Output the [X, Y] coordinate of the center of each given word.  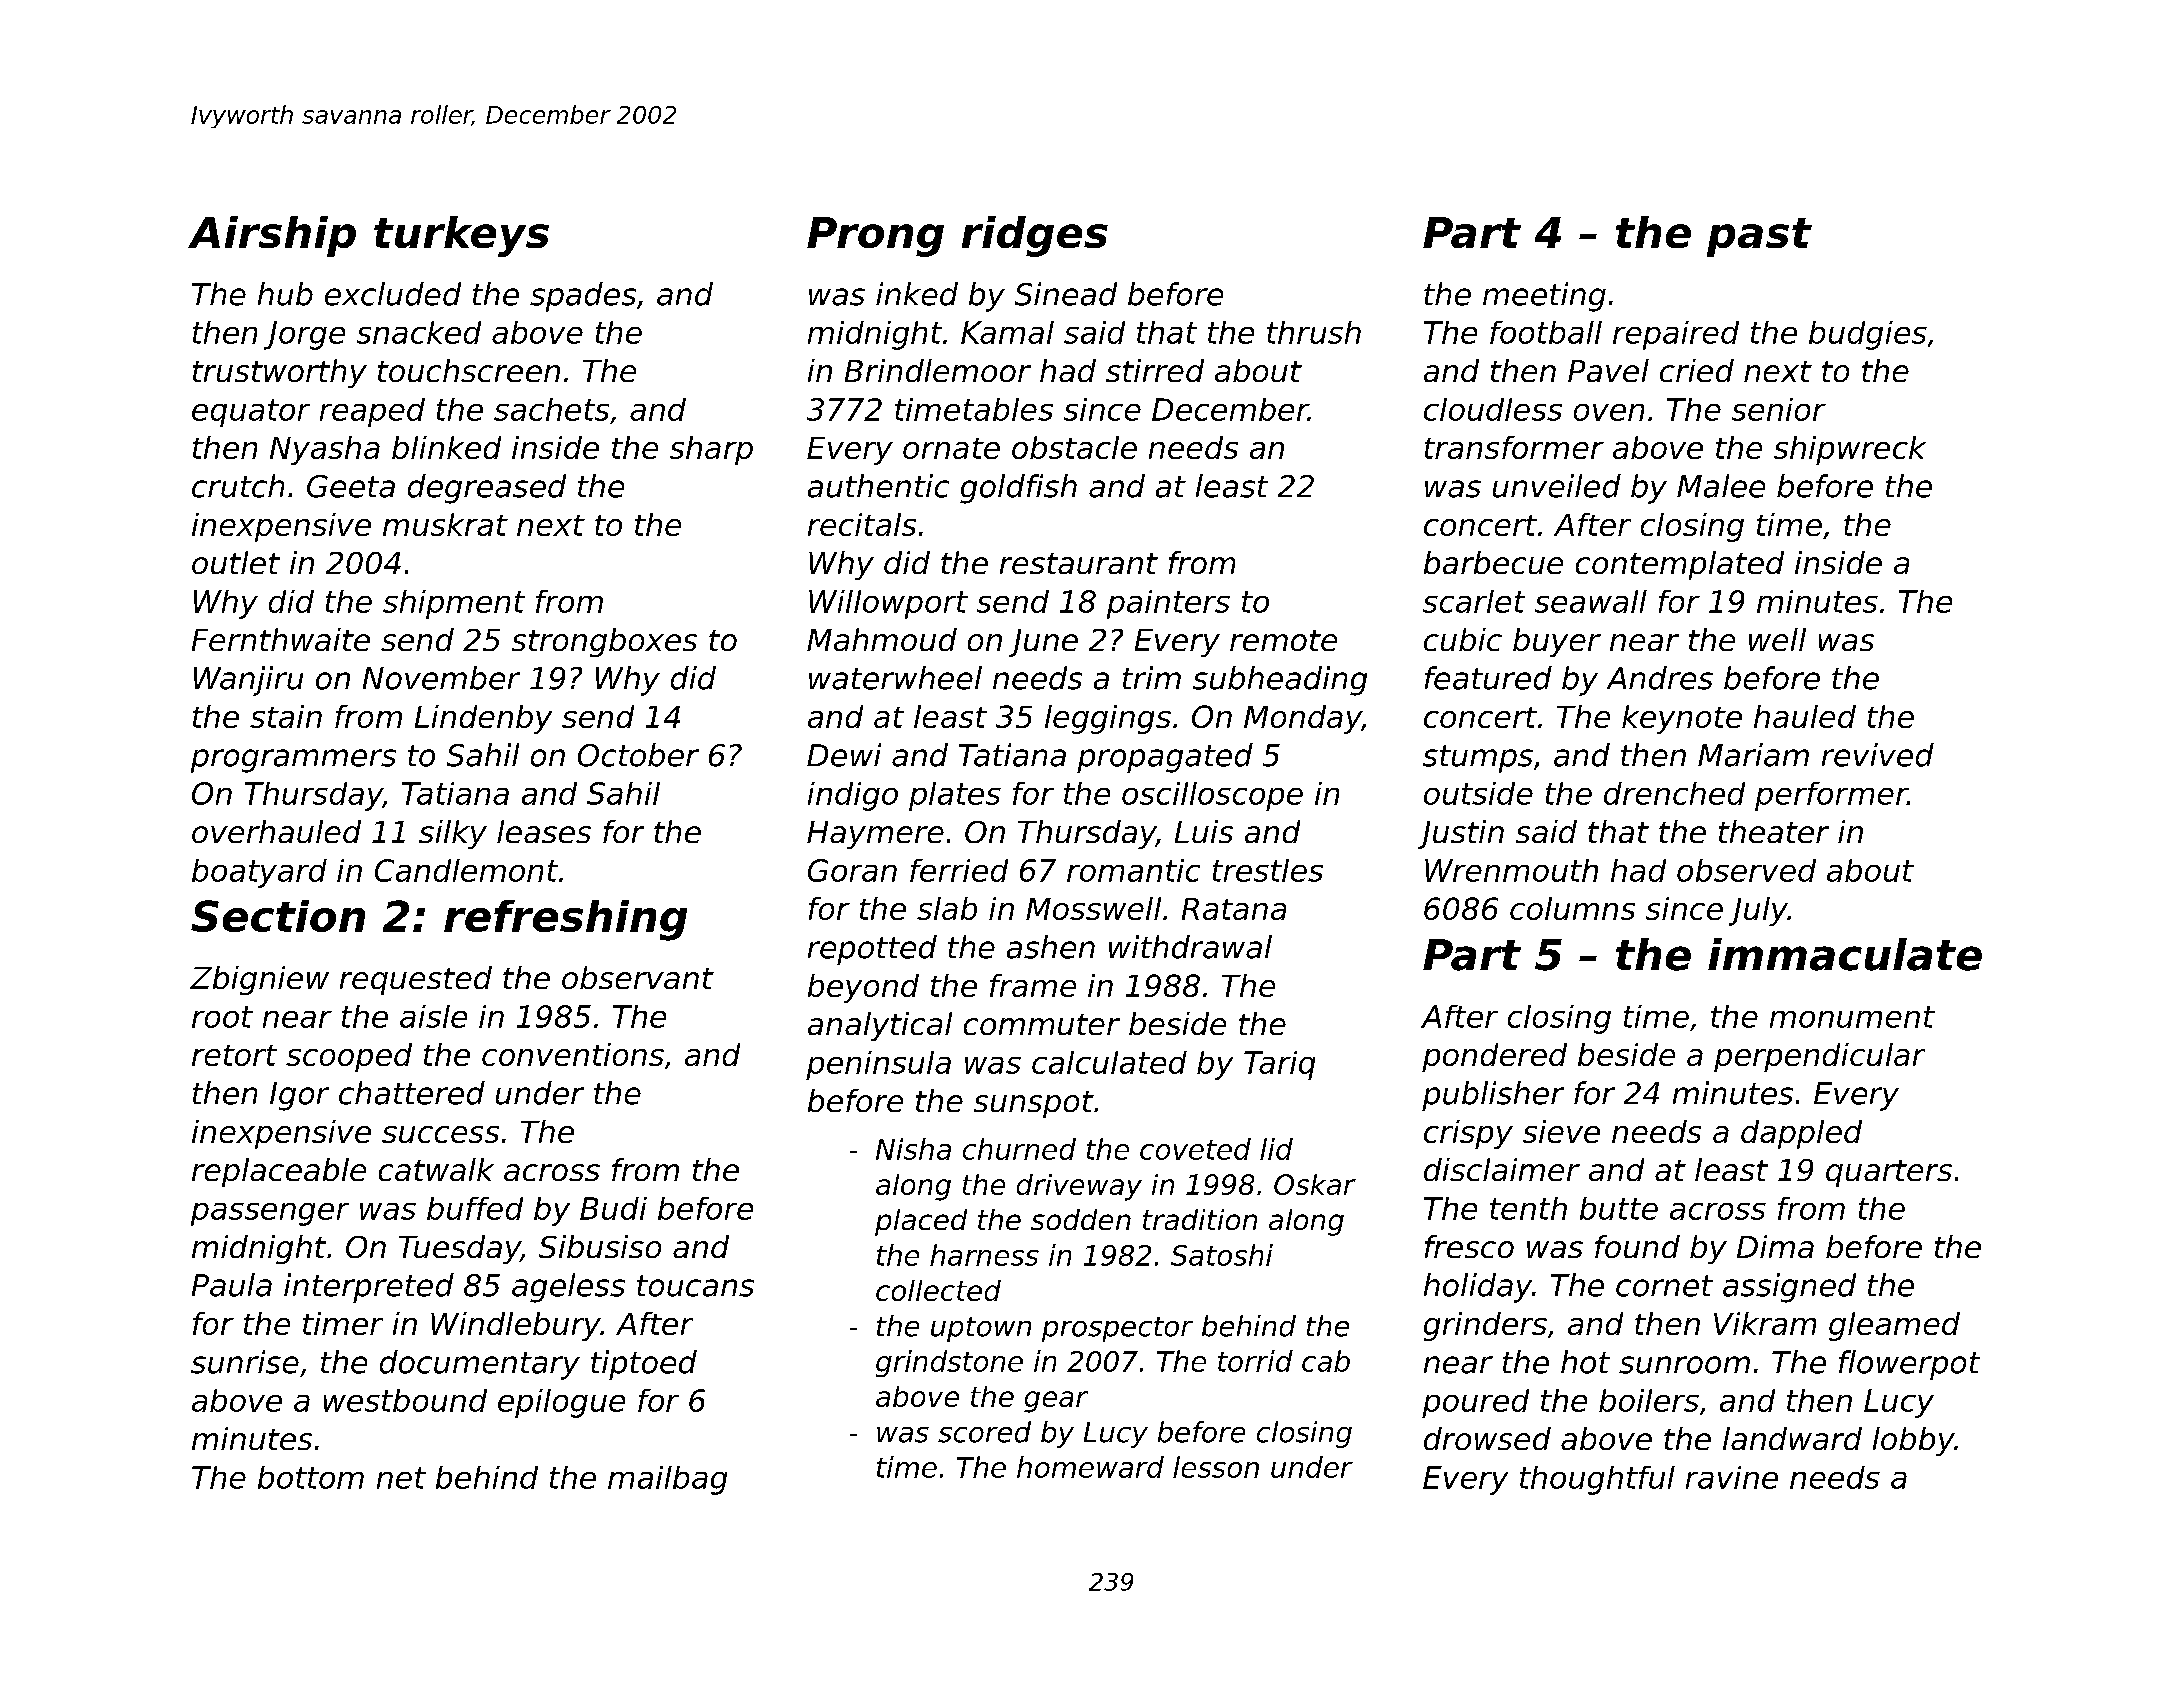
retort [234, 1055]
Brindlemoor [938, 370]
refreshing [565, 920]
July [1758, 911]
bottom [311, 1477]
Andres [1660, 678]
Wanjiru [248, 681]
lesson [1216, 1467]
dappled [1801, 1134]
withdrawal [1190, 947]
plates [955, 796]
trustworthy [280, 373]
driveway [1079, 1187]
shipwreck [1850, 450]
